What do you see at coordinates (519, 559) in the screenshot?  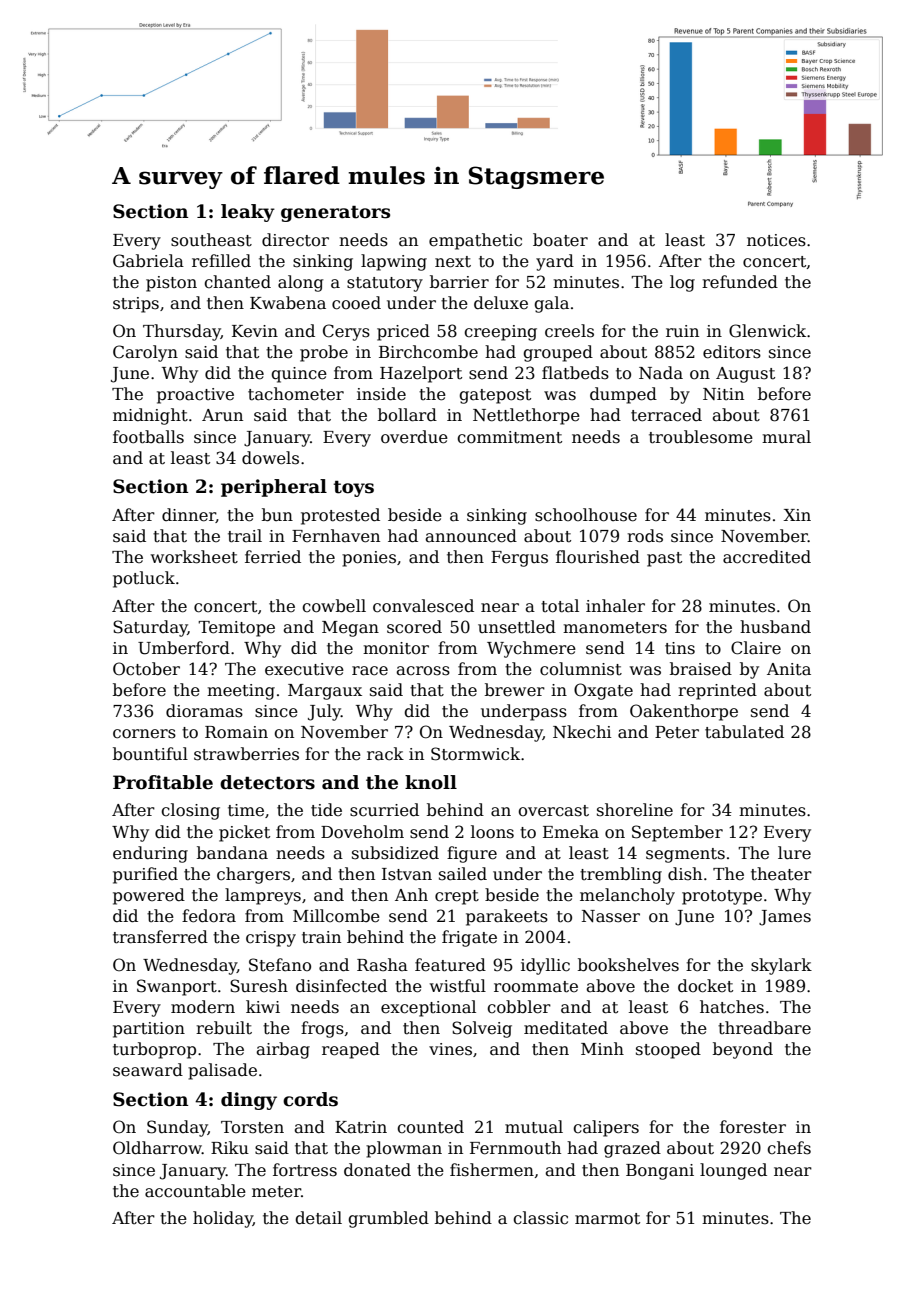 I see `Fergus` at bounding box center [519, 559].
